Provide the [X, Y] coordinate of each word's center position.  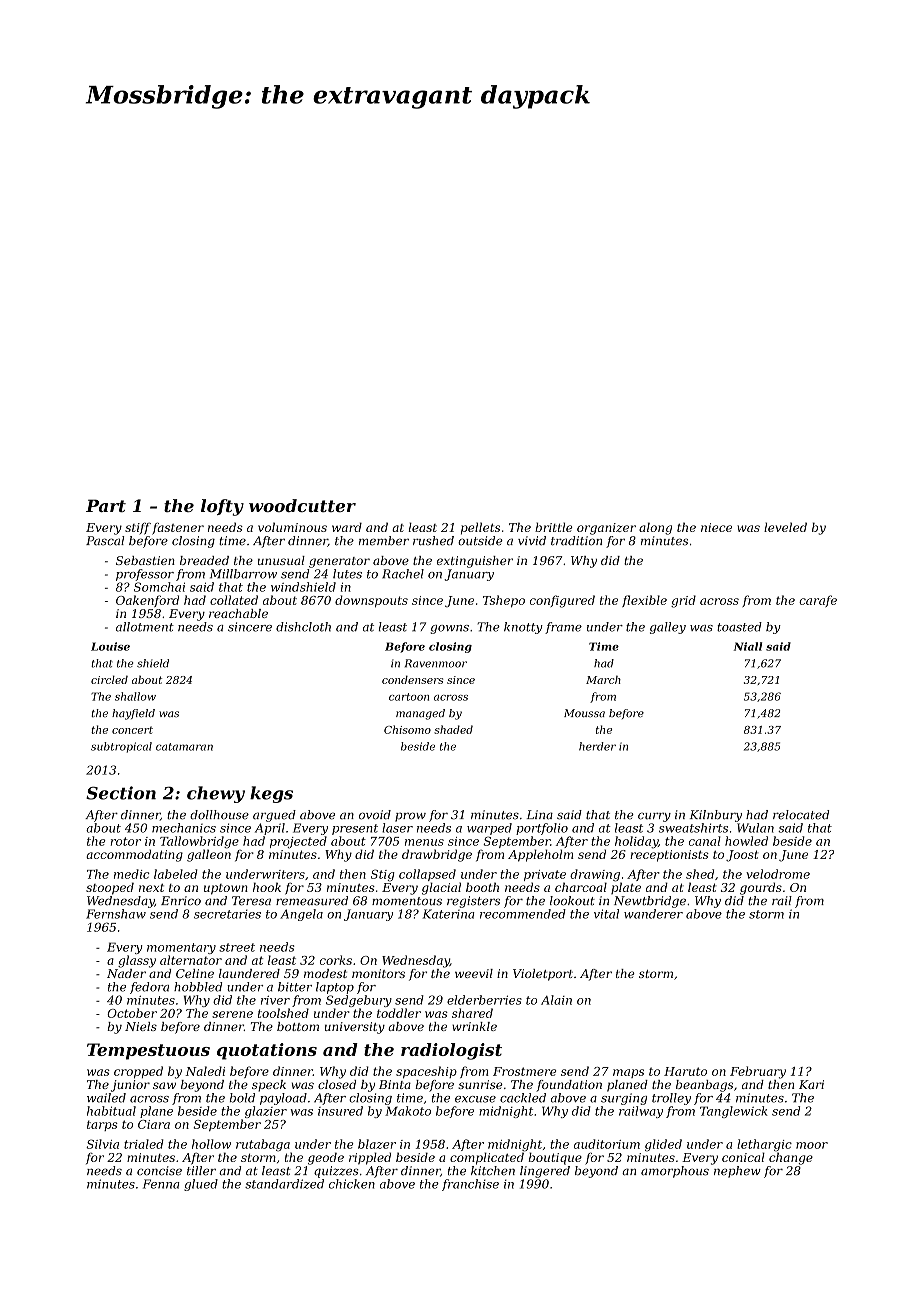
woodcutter [302, 505]
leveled [785, 527]
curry [654, 817]
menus [424, 842]
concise [159, 1171]
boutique [555, 1158]
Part [106, 505]
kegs [271, 794]
